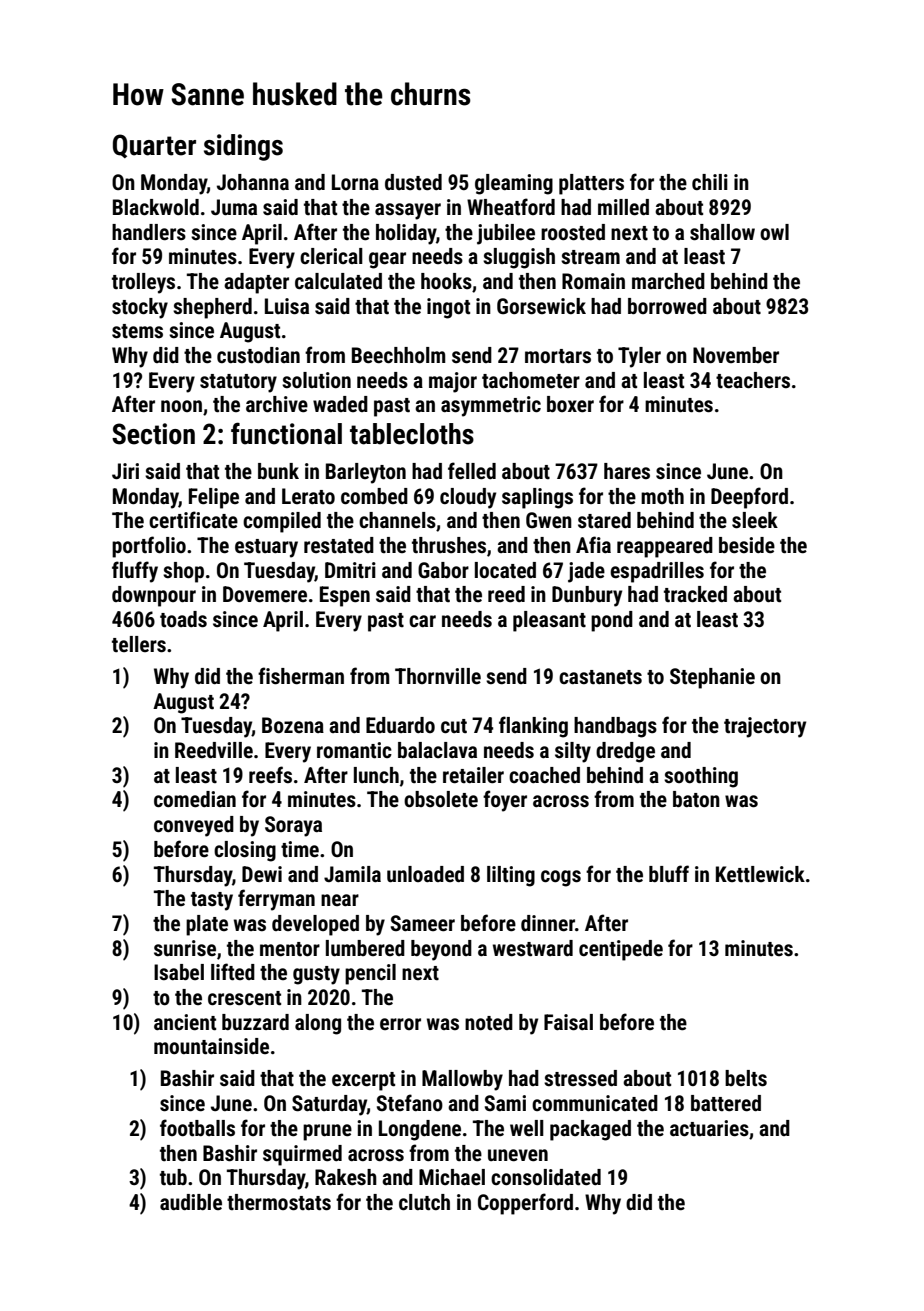 This document has width=924, height=1311. What do you see at coordinates (331, 256) in the document?
I see `clerical` at bounding box center [331, 256].
